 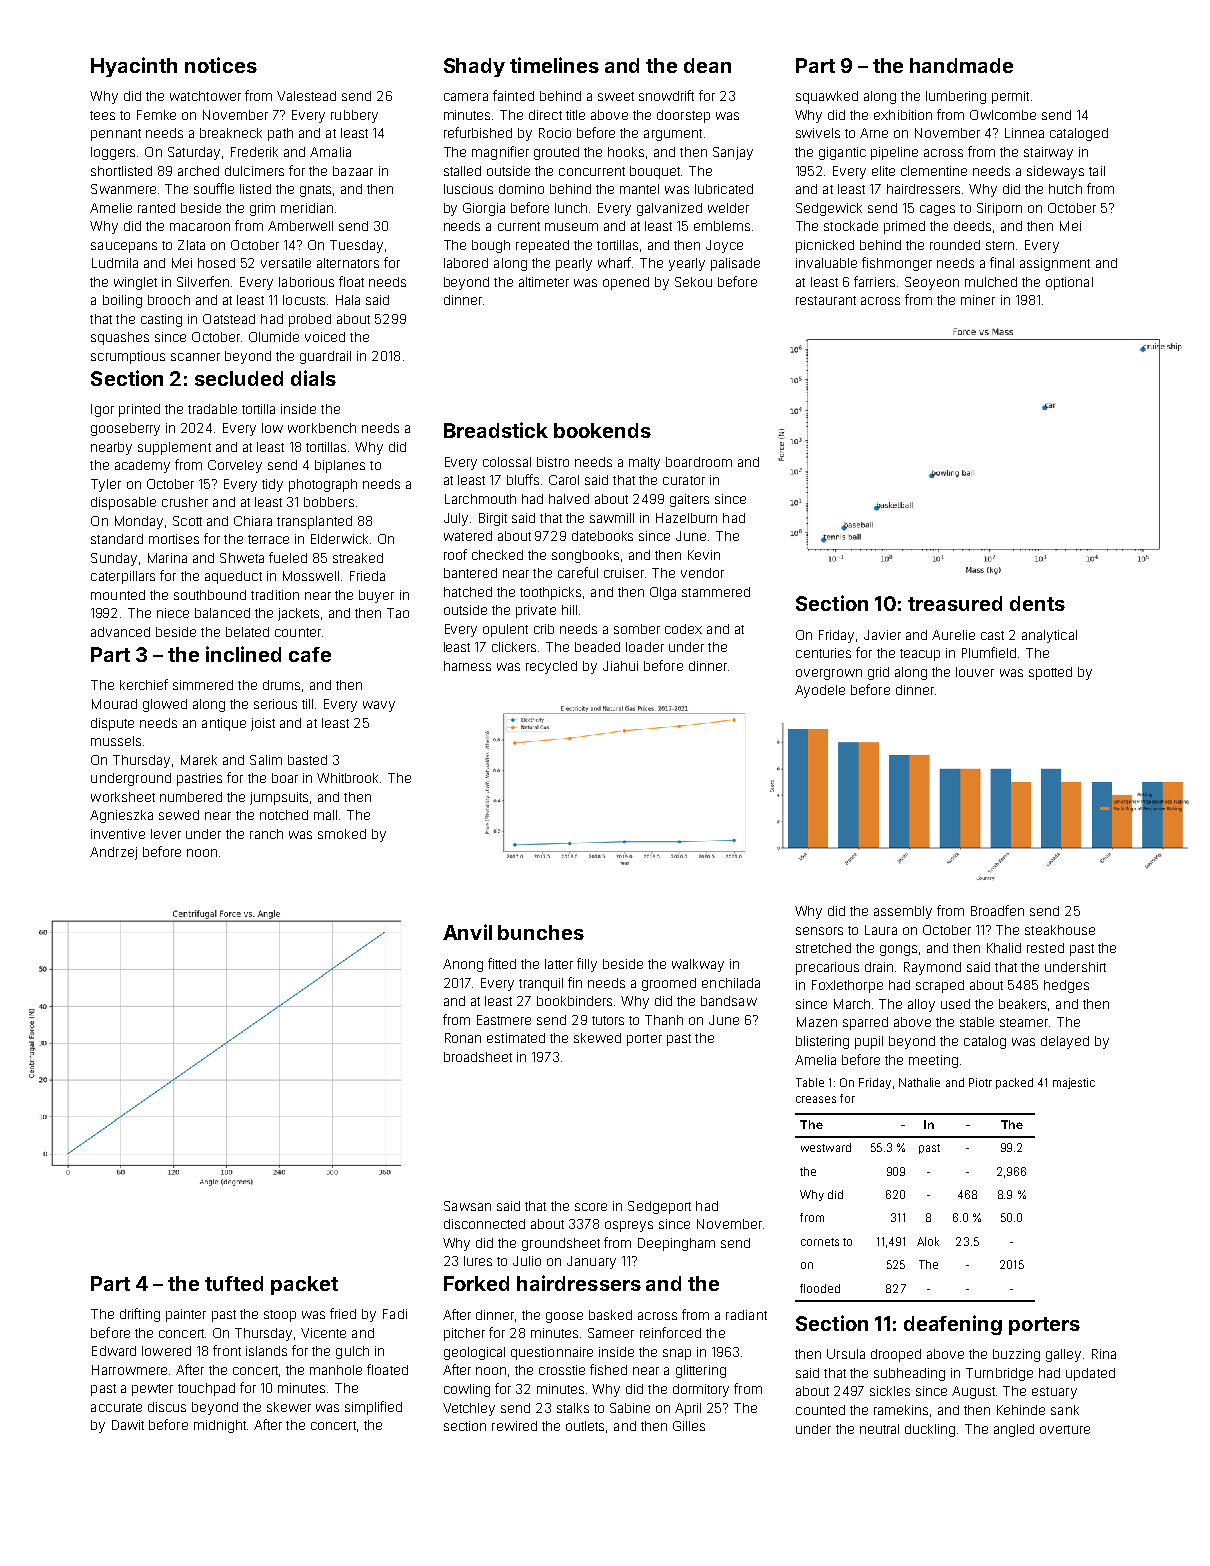 What do you see at coordinates (698, 965) in the screenshot?
I see `walkway` at bounding box center [698, 965].
